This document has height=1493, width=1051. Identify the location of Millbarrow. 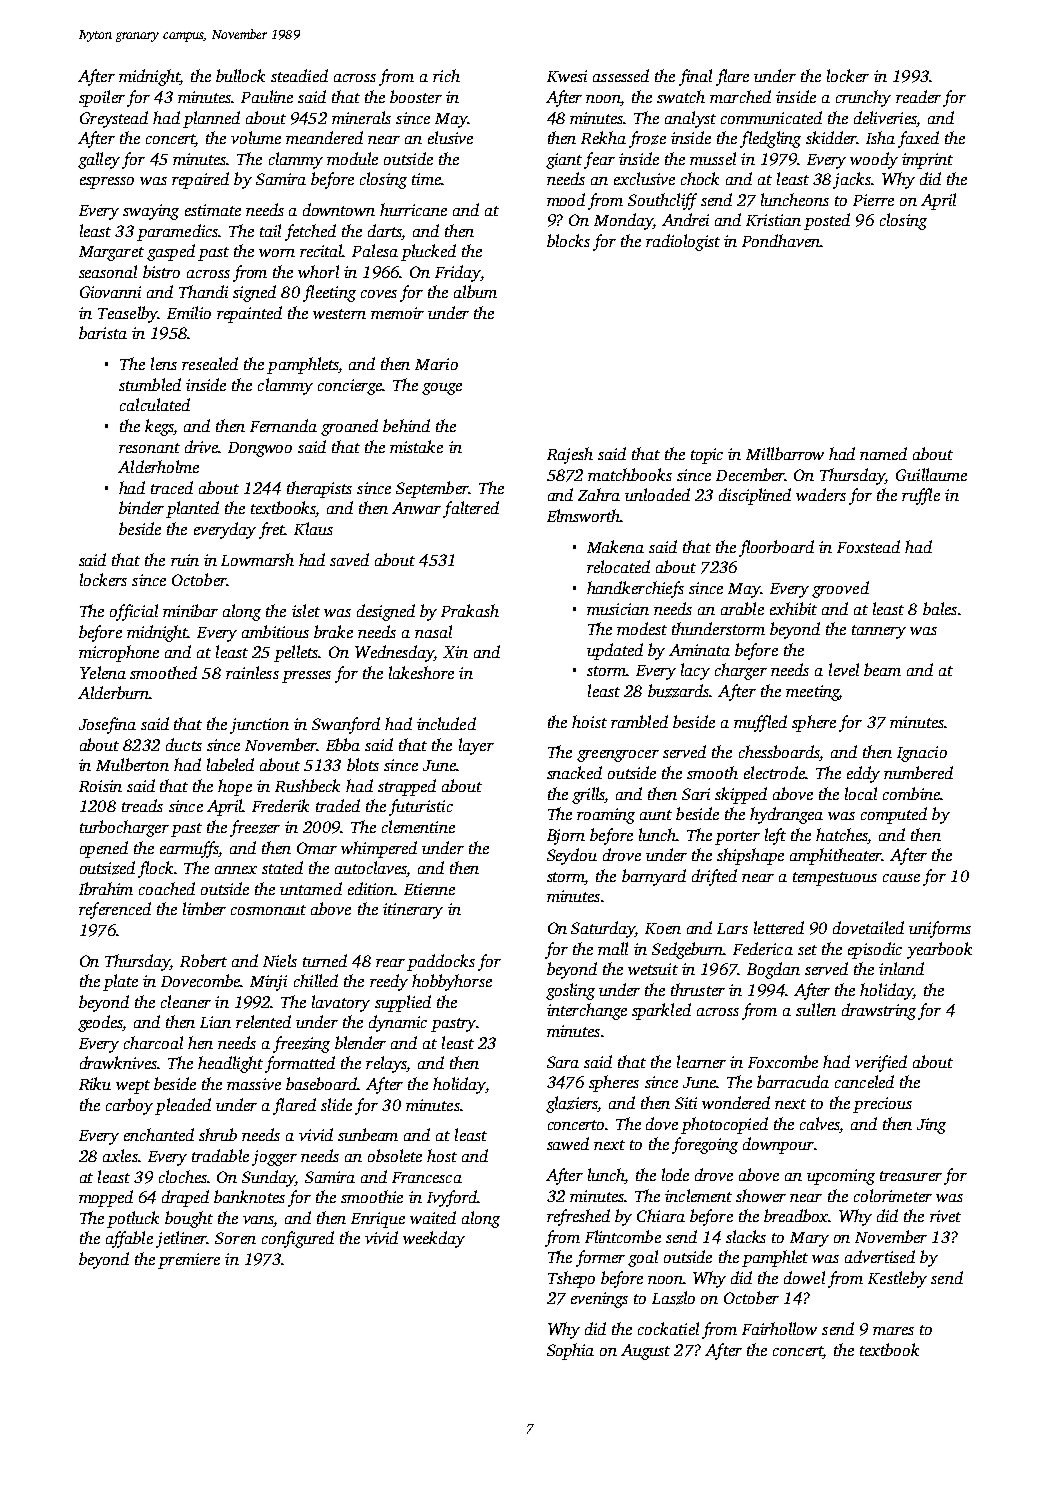
(785, 453).
